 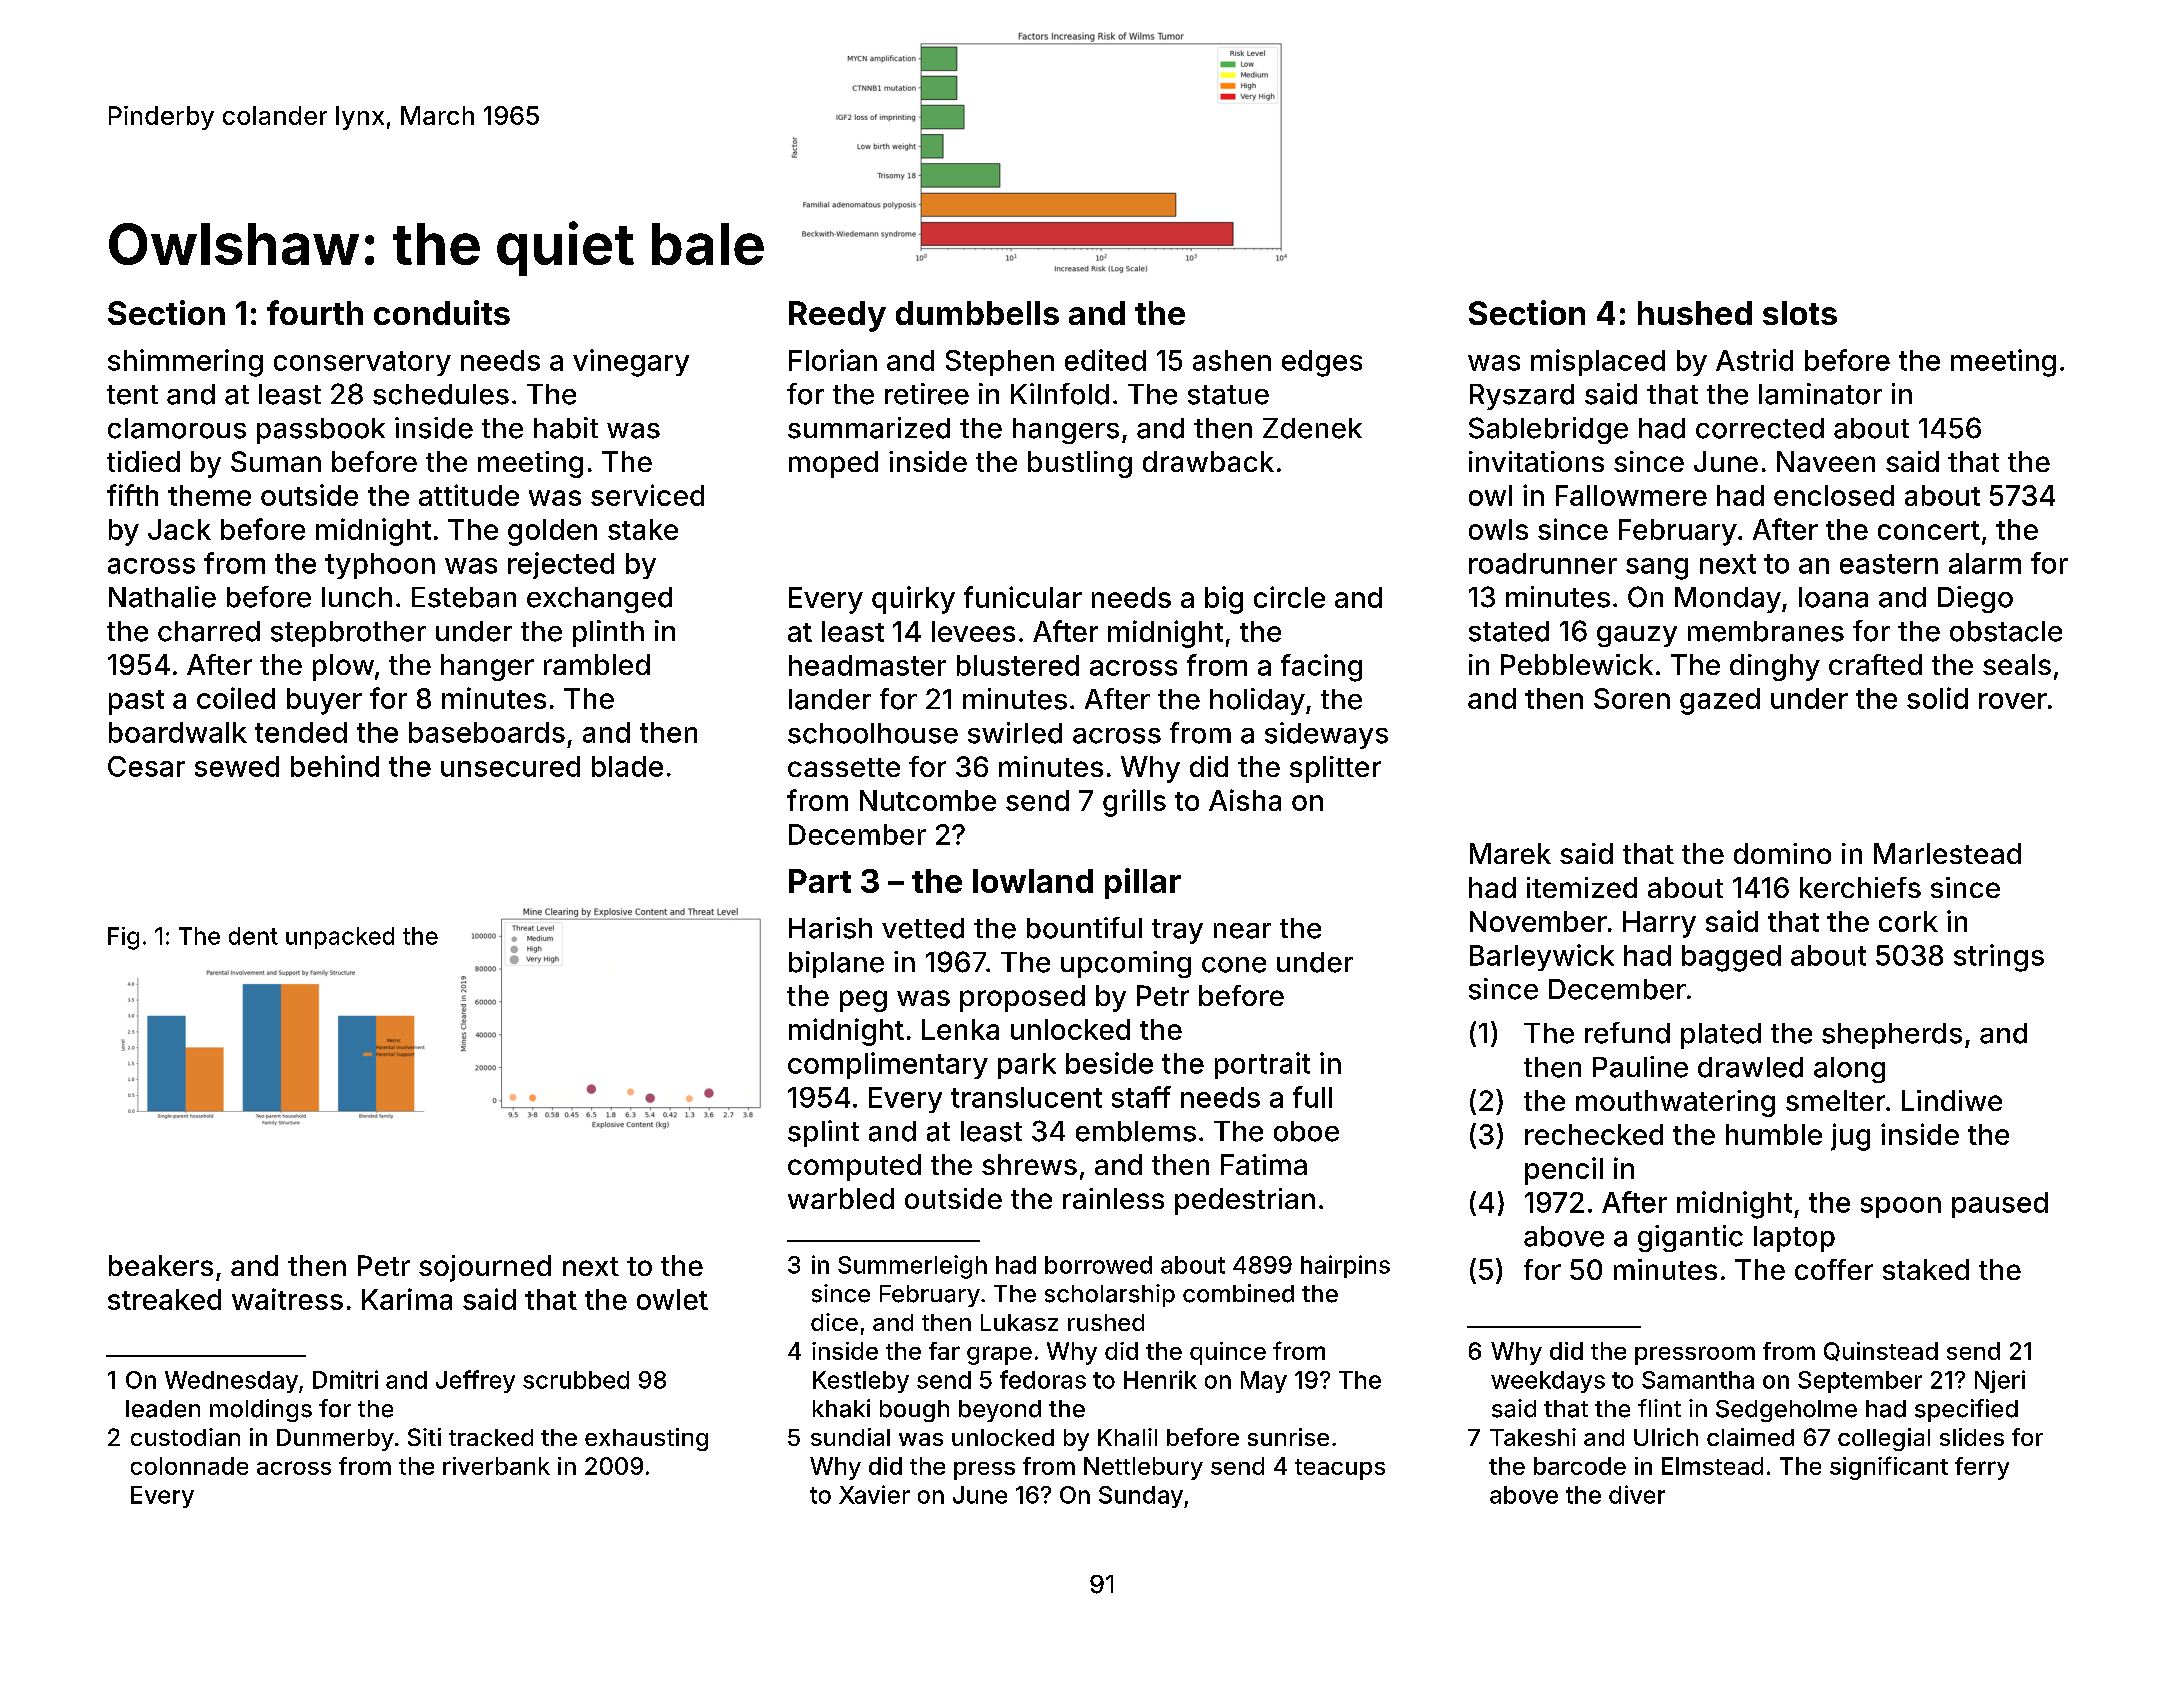 I want to click on unpacked, so click(x=340, y=938).
